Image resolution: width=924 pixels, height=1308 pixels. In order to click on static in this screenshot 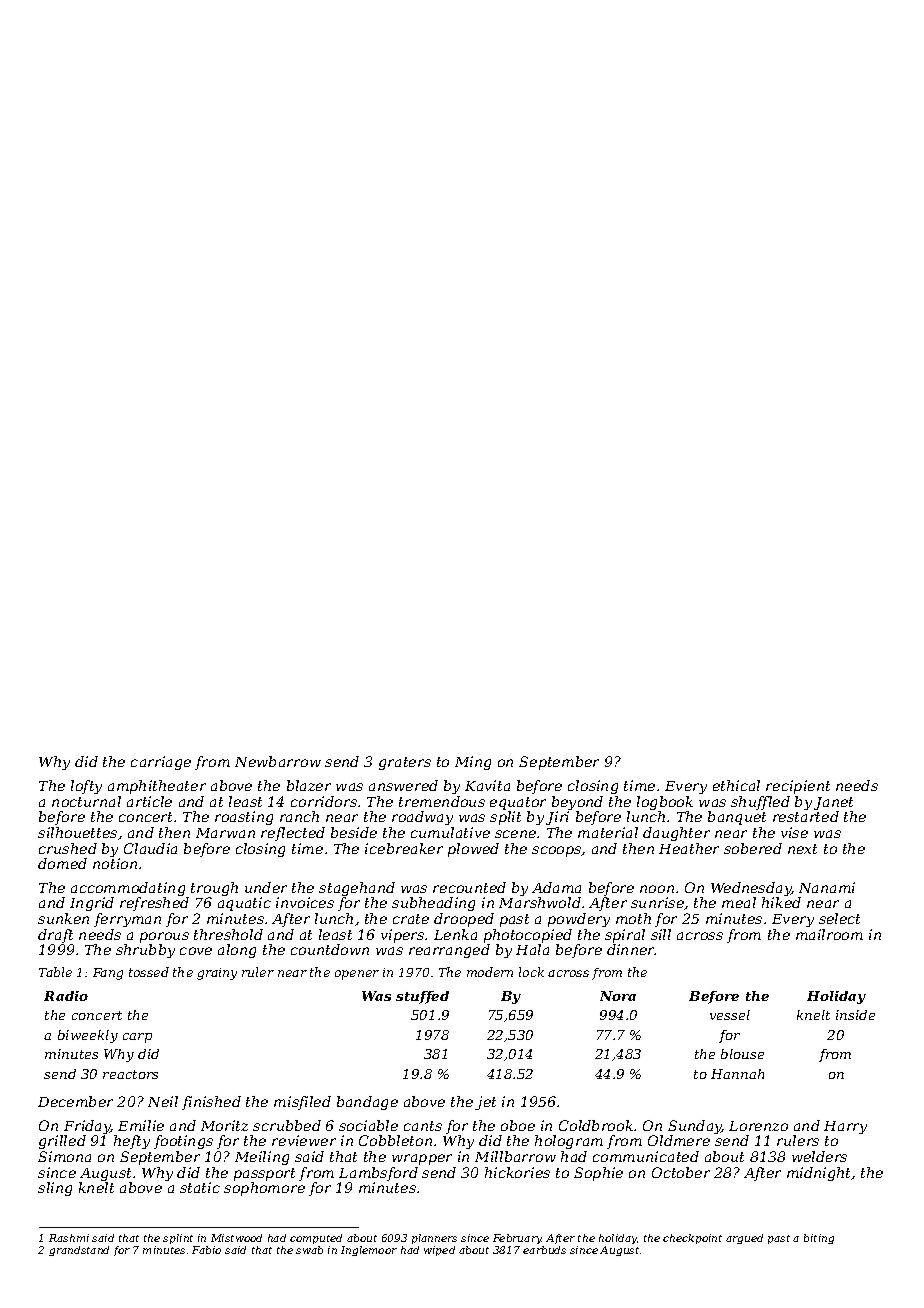, I will do `click(200, 1187)`.
